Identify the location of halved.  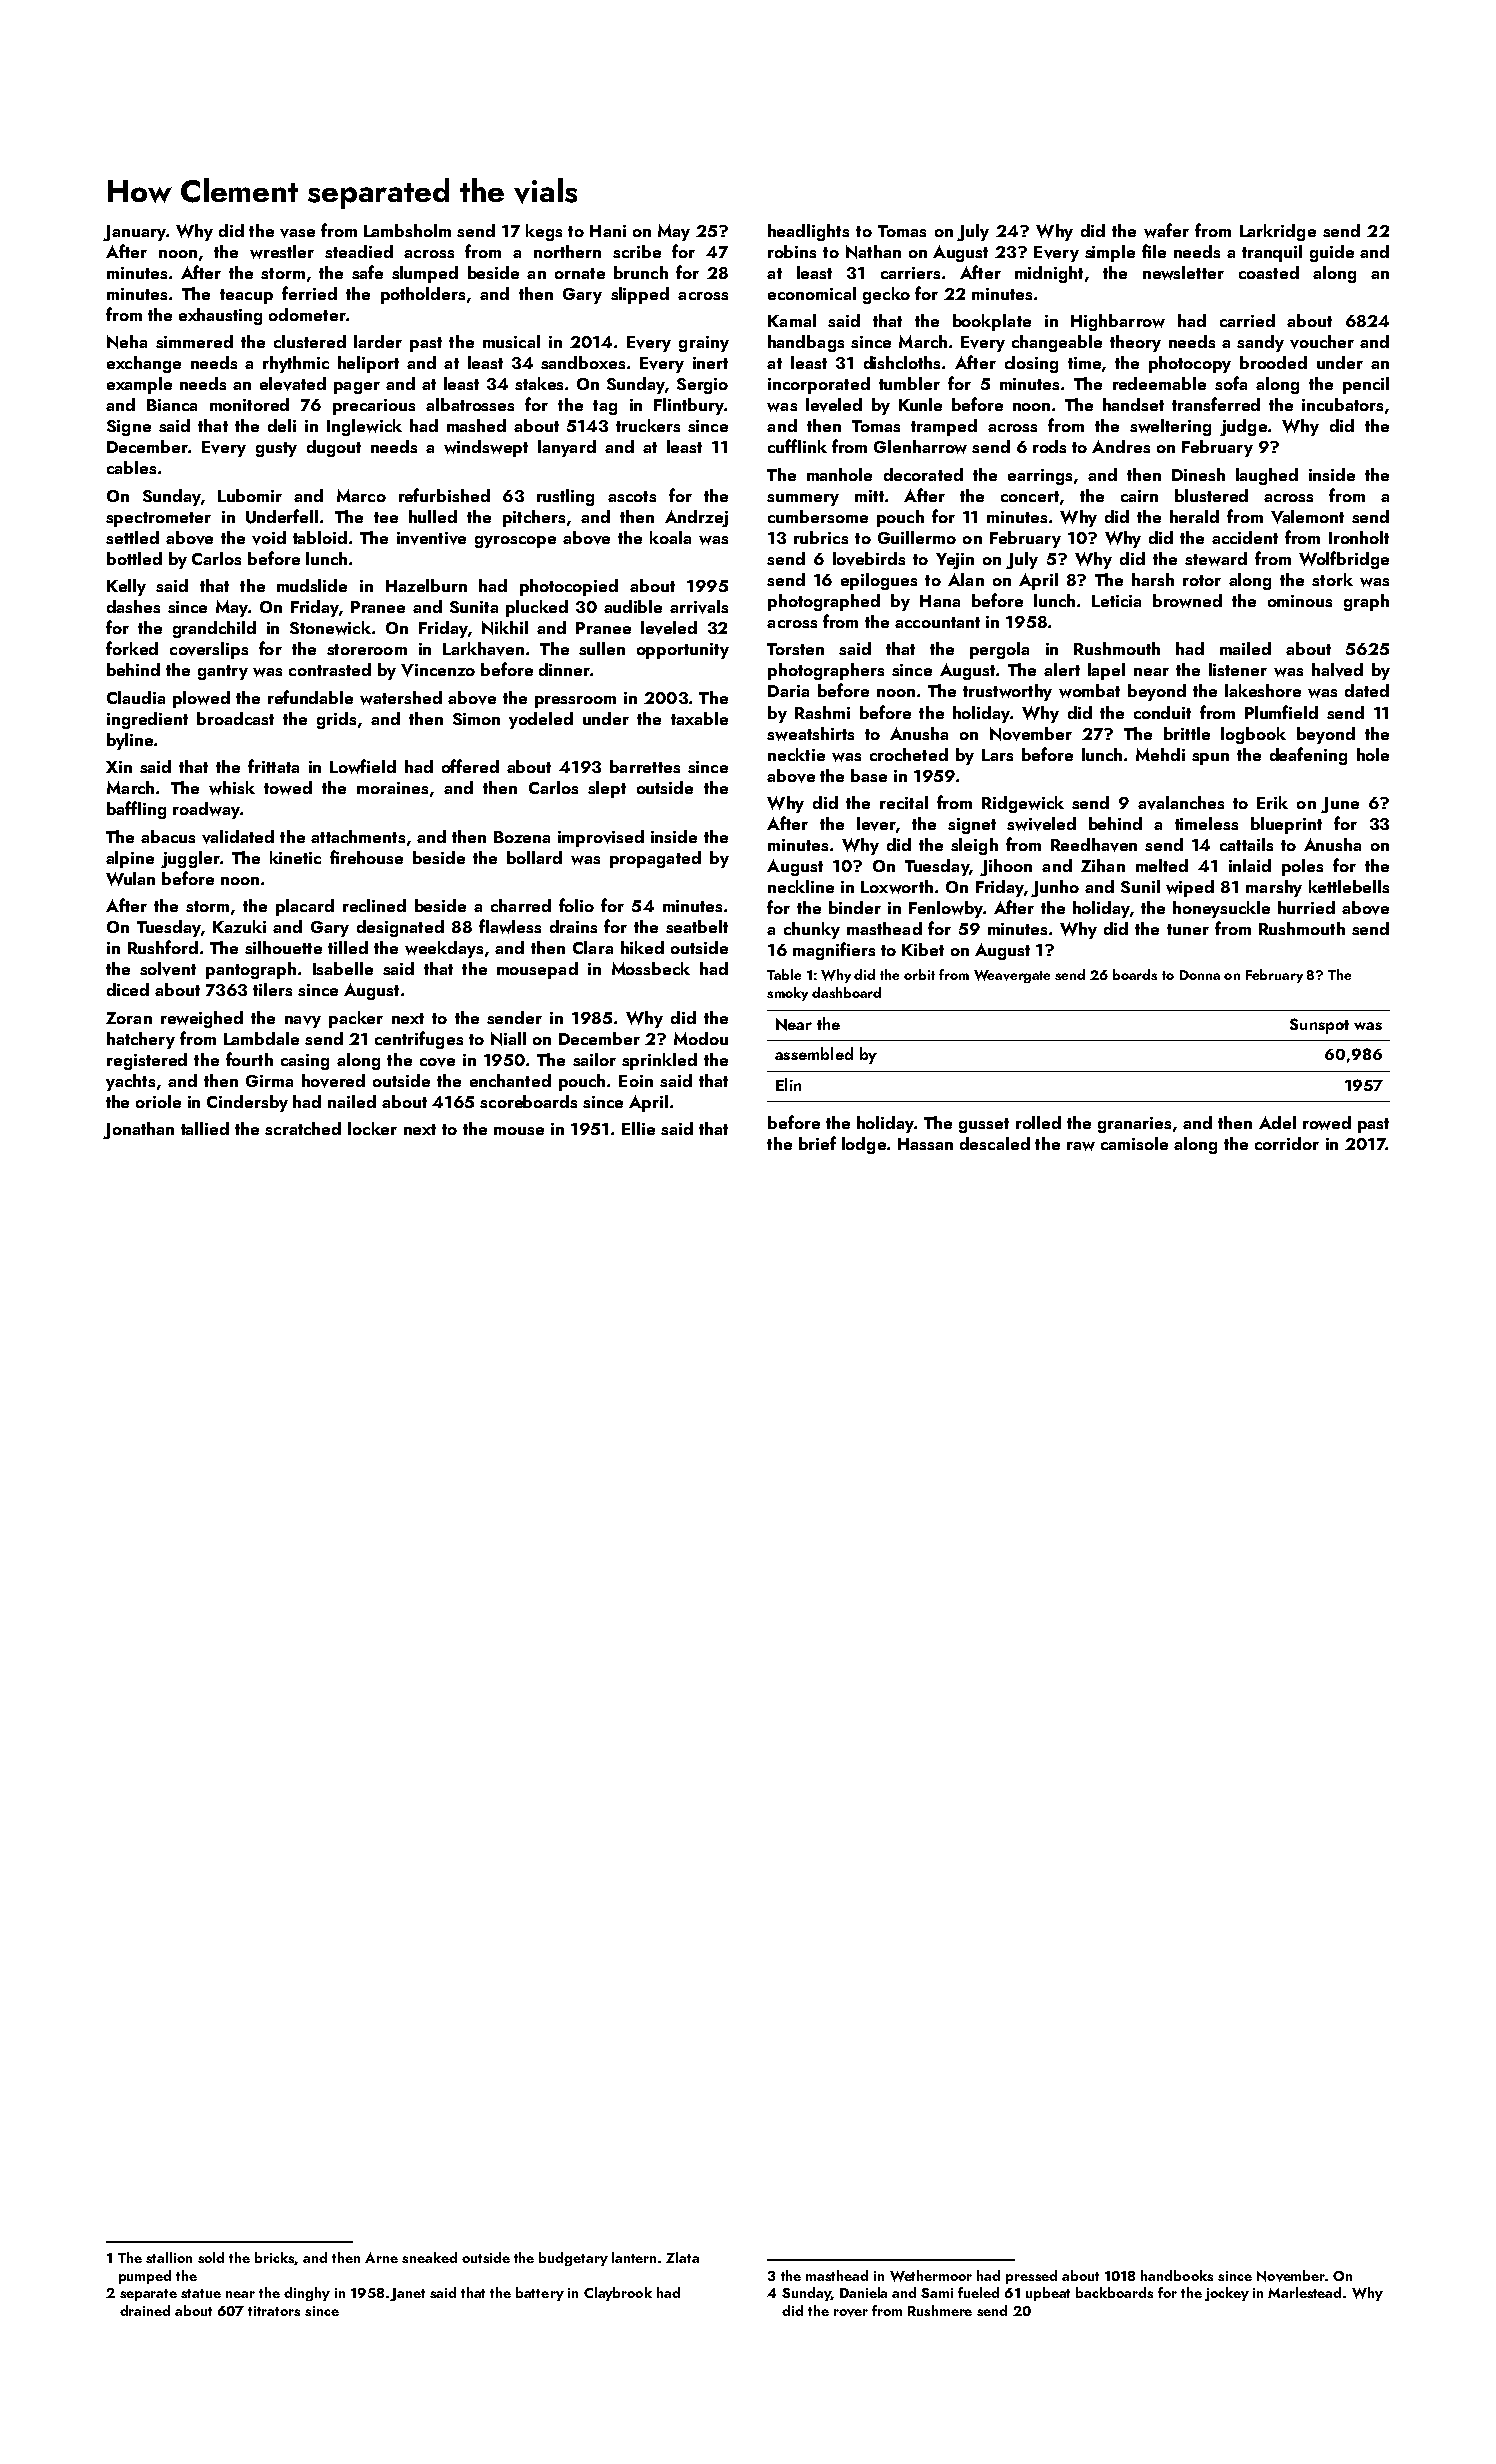
(1337, 670).
